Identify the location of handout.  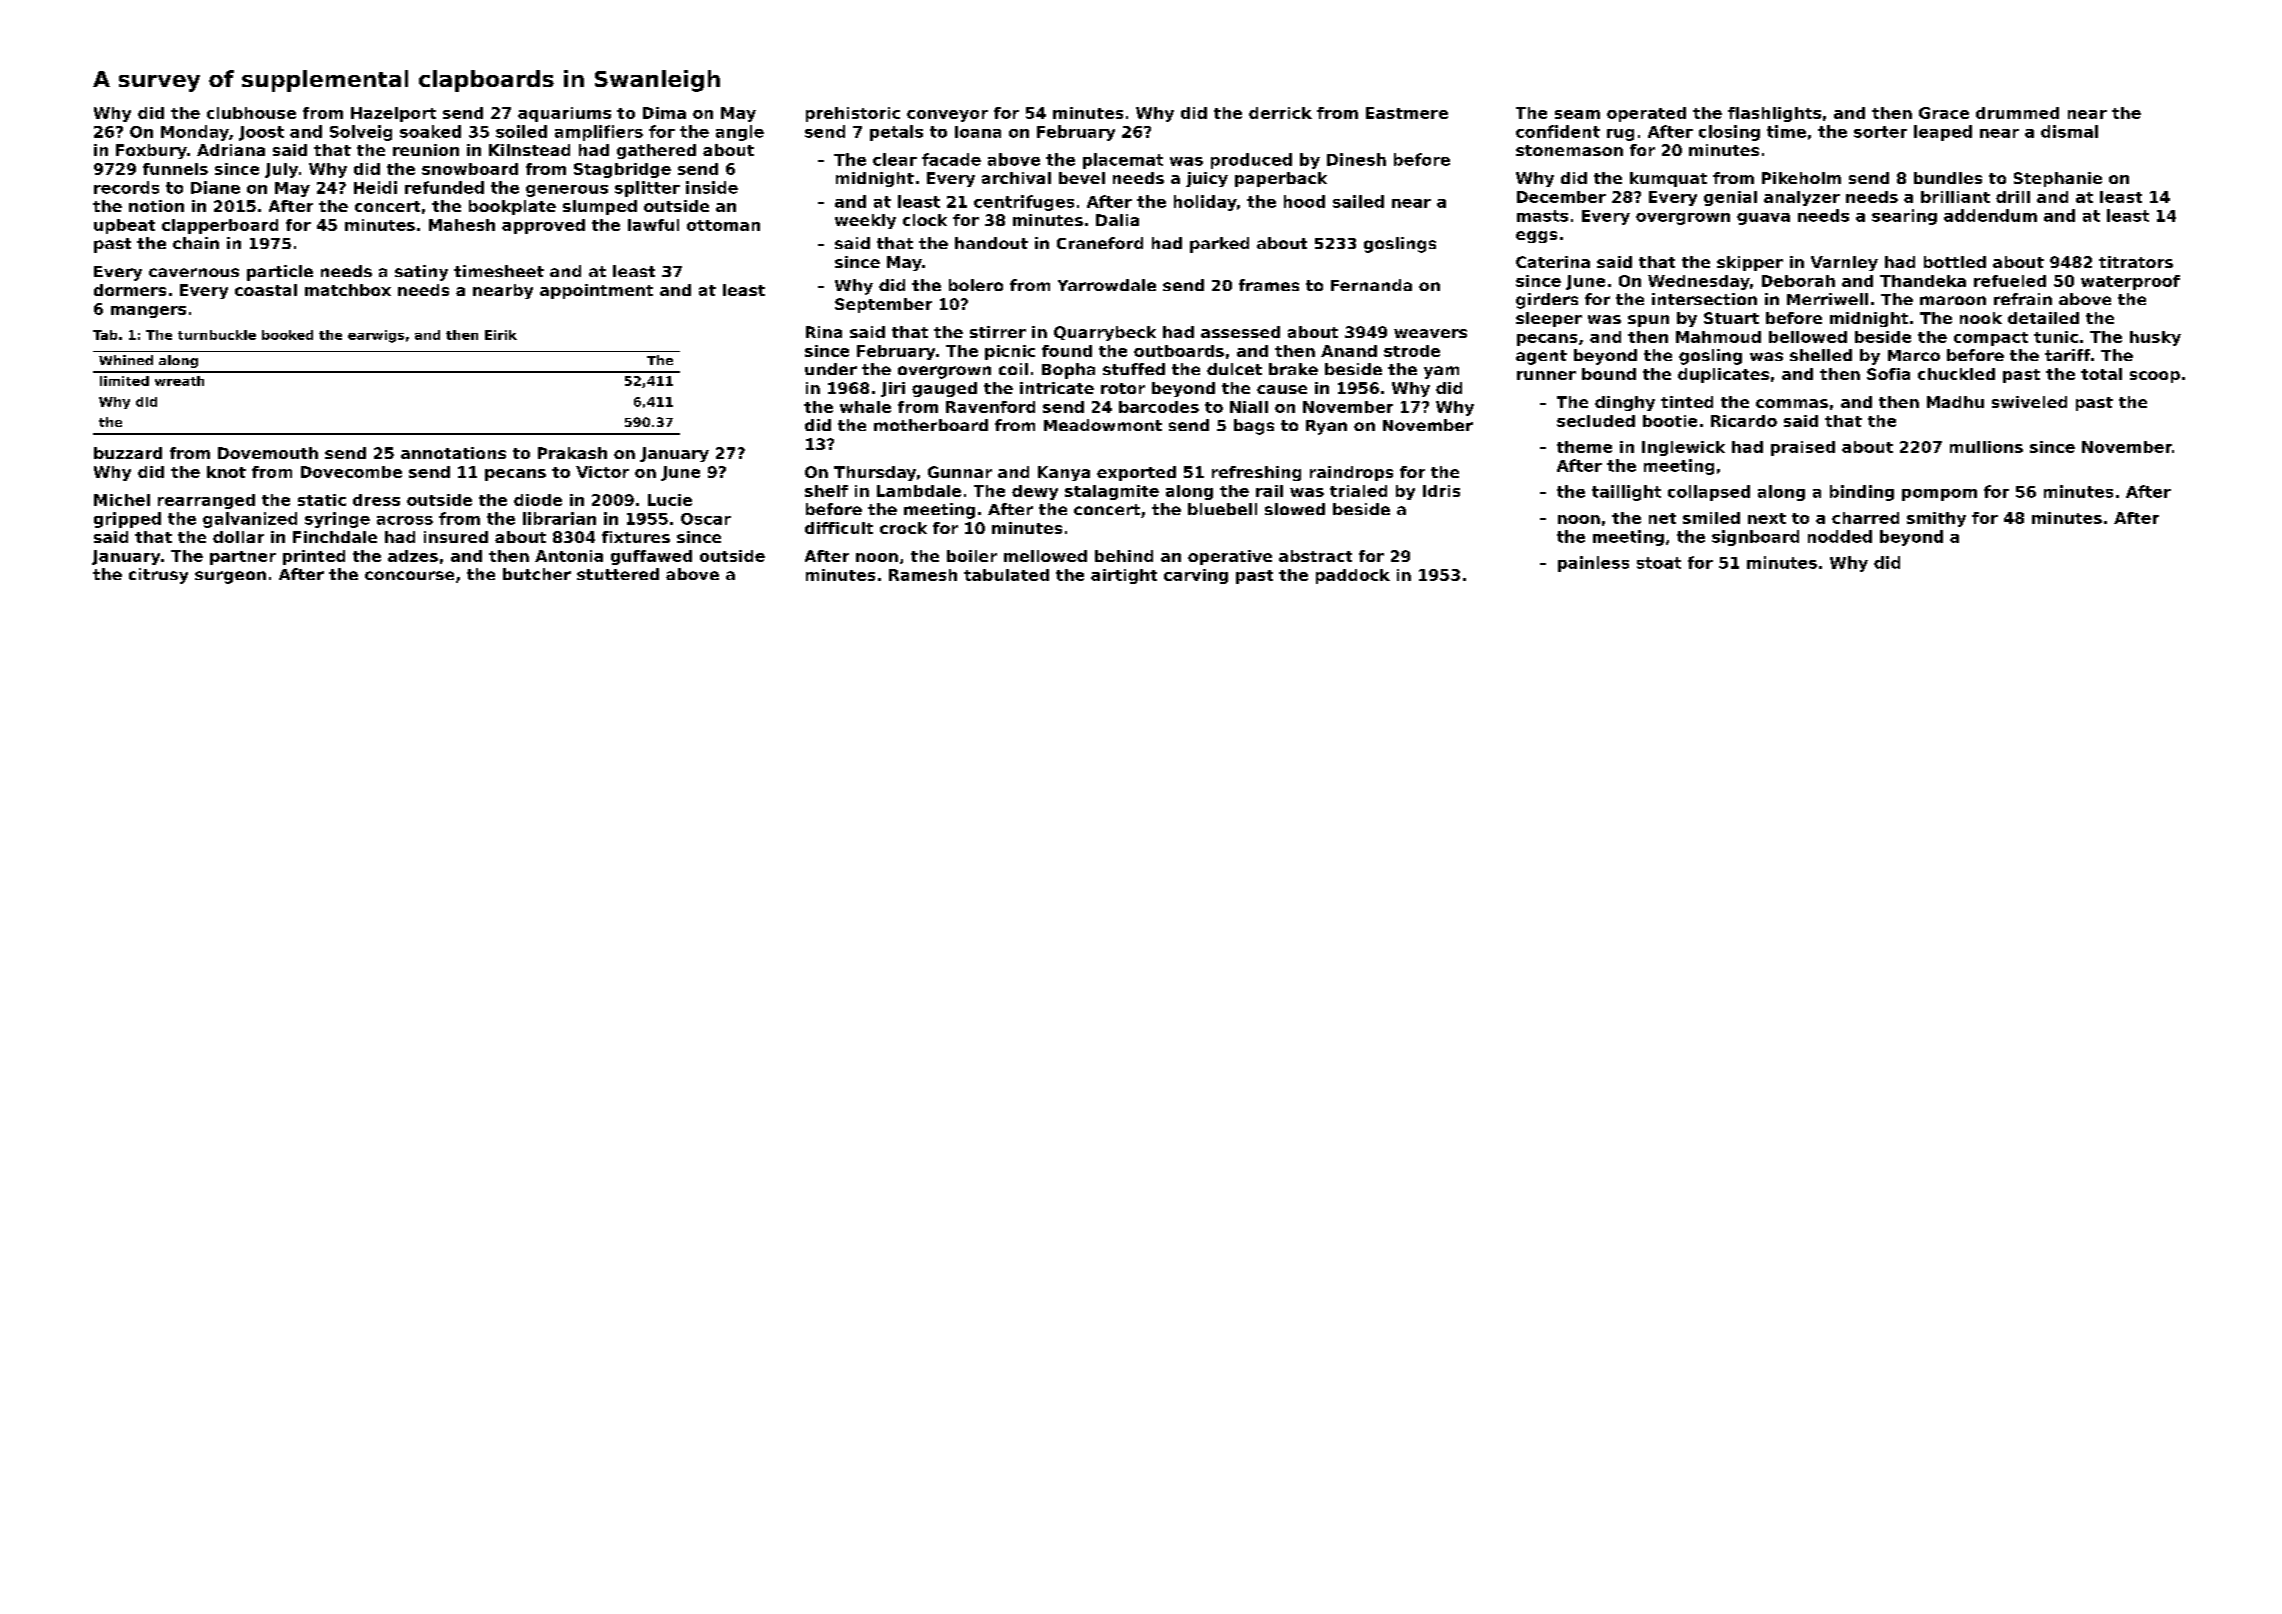
(991, 243).
